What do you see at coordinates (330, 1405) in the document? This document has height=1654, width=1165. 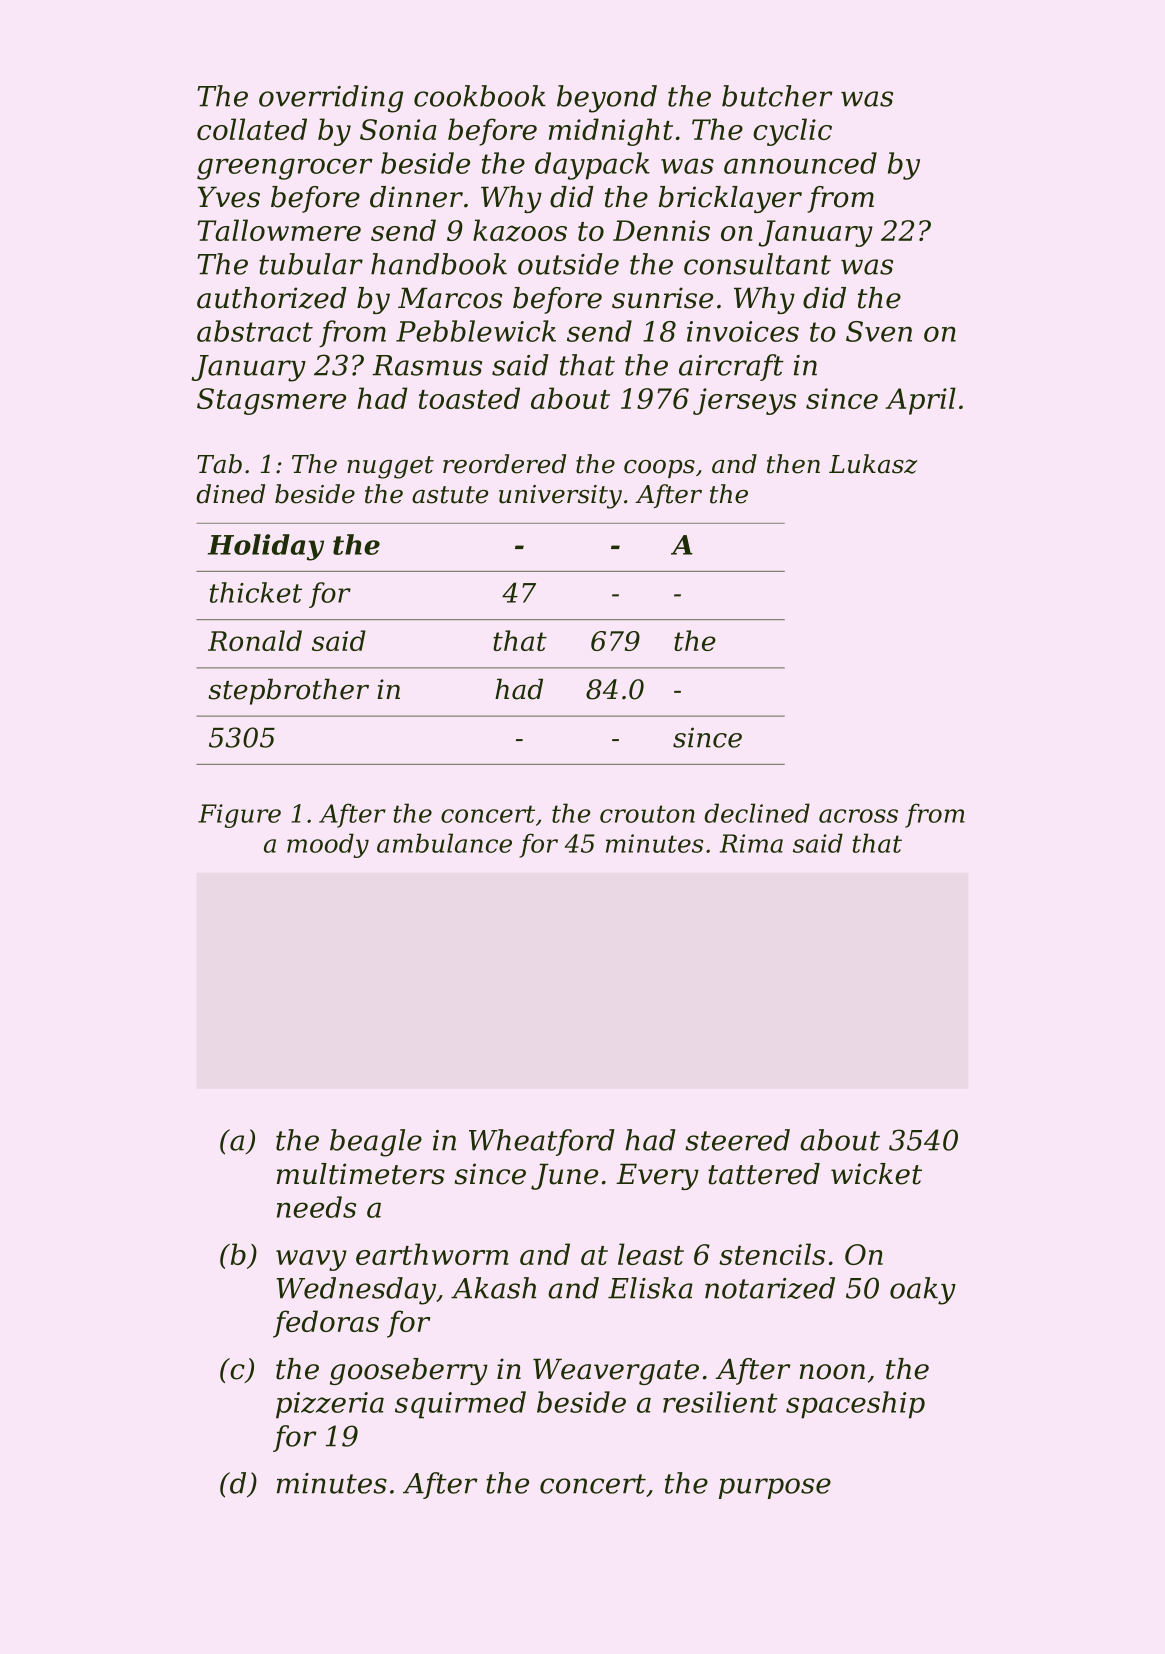 I see `pizzeria` at bounding box center [330, 1405].
